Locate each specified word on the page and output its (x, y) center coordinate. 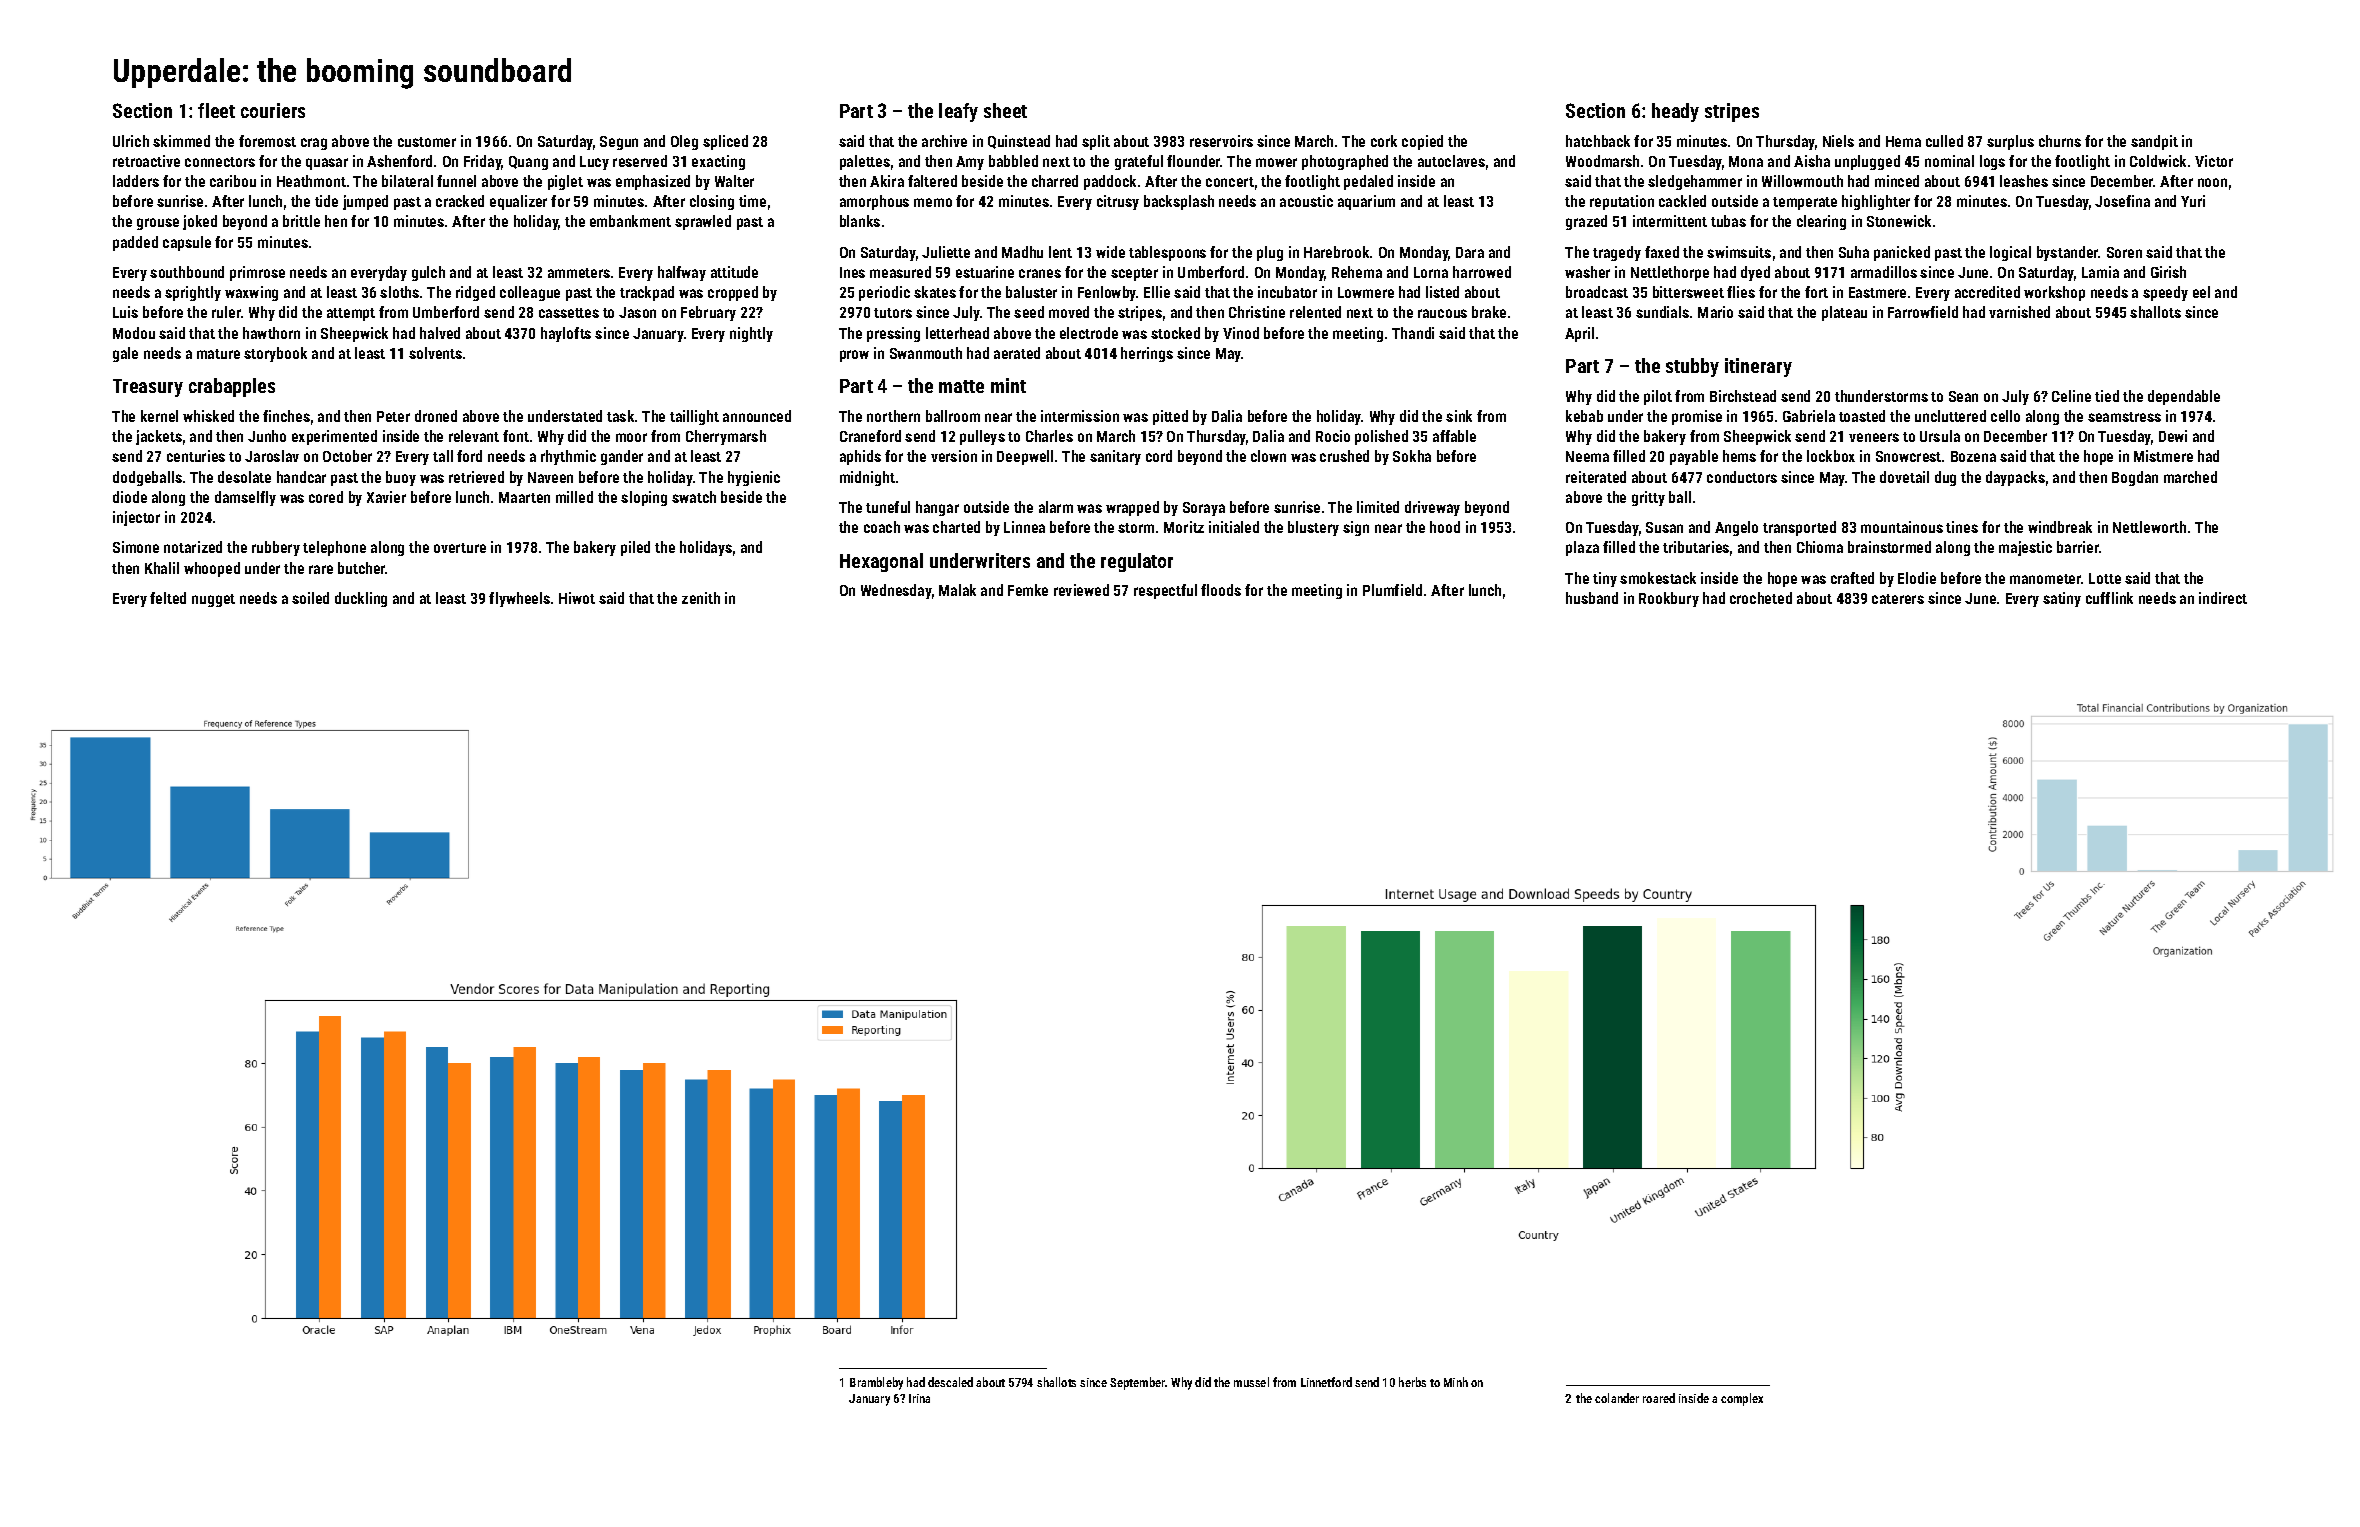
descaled (950, 1382)
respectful (1165, 591)
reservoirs (1221, 141)
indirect (2223, 598)
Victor (2214, 161)
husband (1592, 598)
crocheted (1761, 598)
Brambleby (876, 1383)
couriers (273, 110)
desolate (244, 477)
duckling (361, 599)
